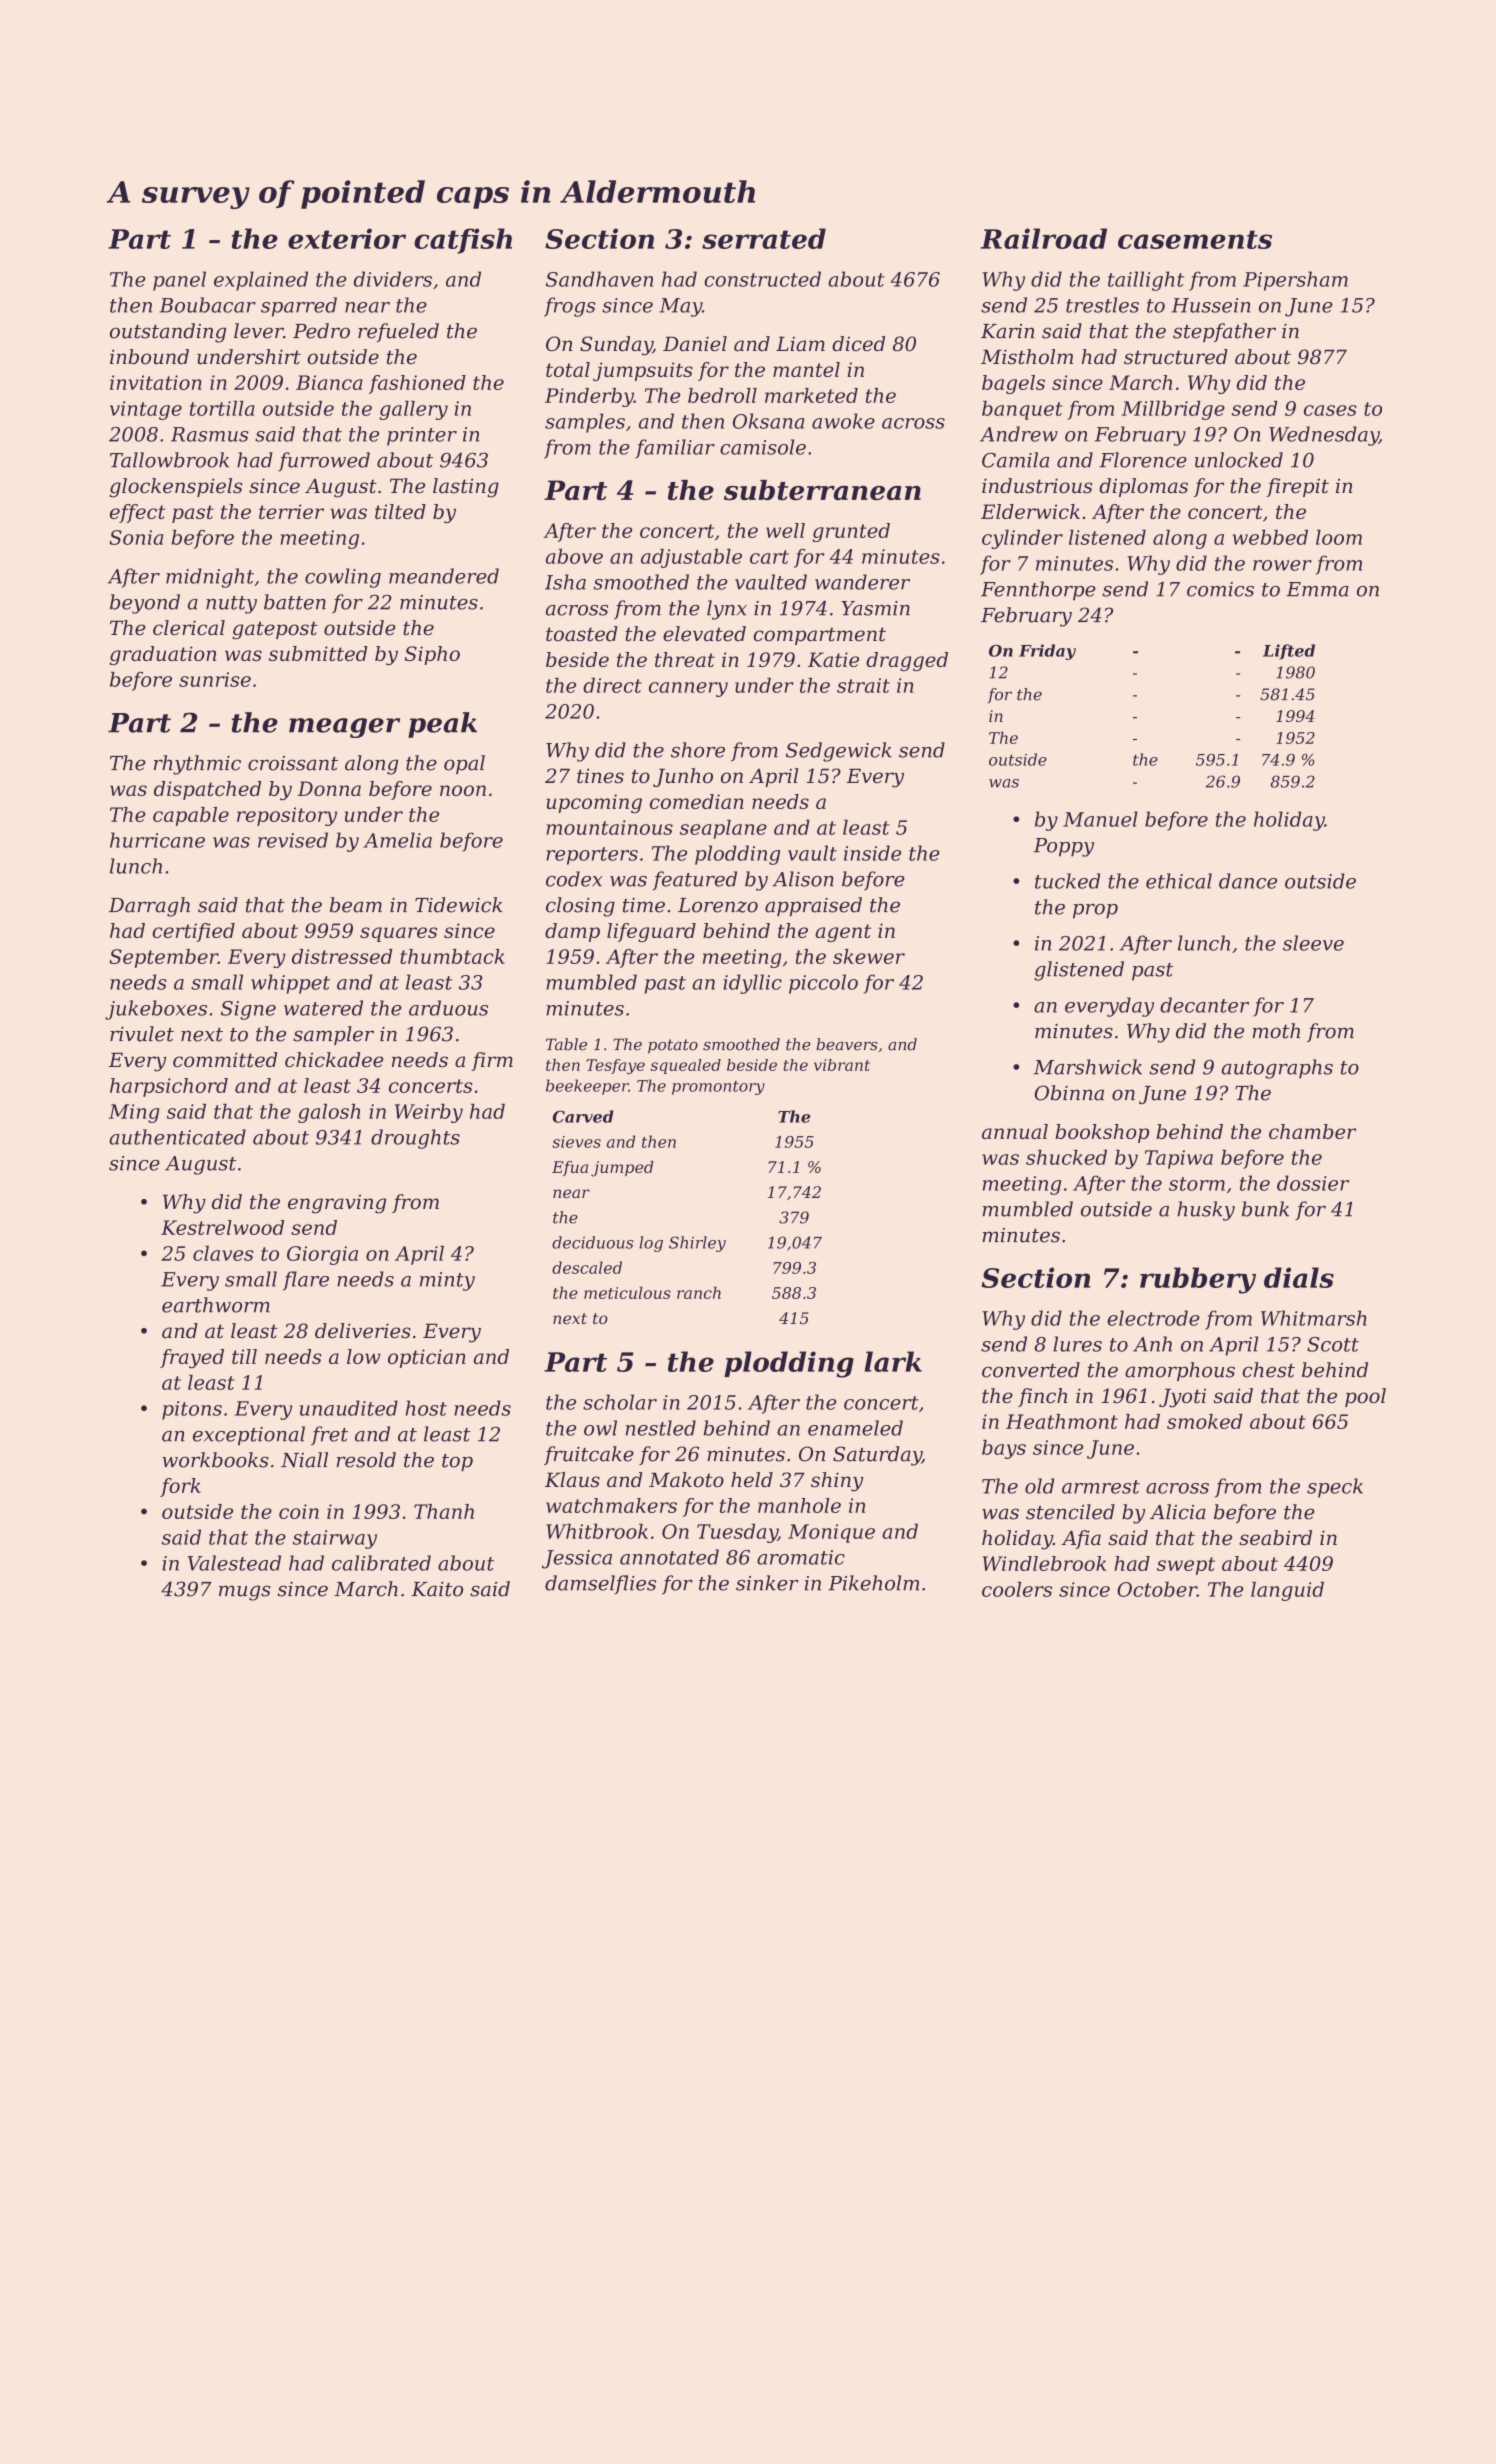 This page has height=2464, width=1496. Describe the element at coordinates (620, 1402) in the page. I see `scholar` at that location.
